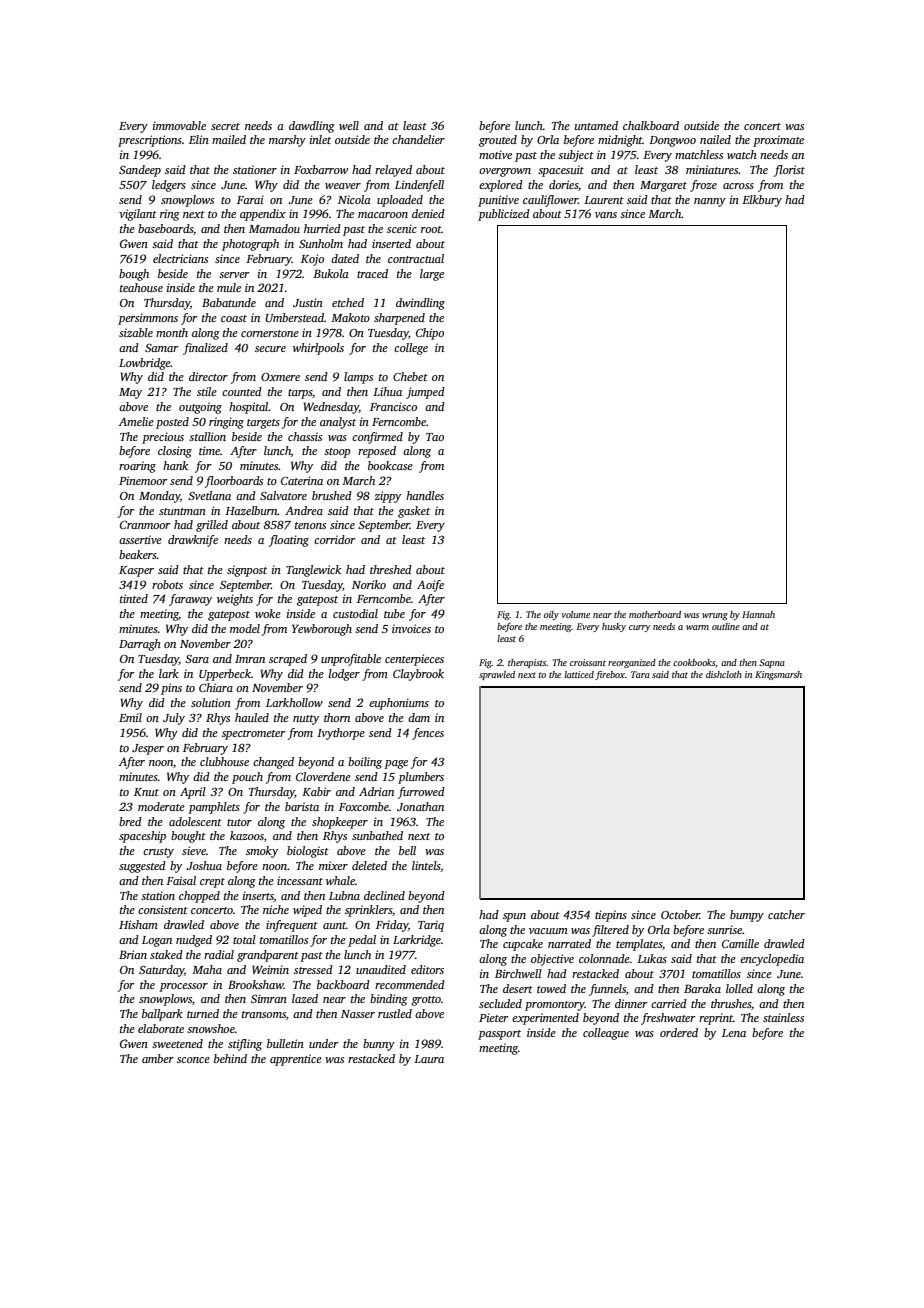 The width and height of the screenshot is (924, 1308). What do you see at coordinates (419, 717) in the screenshot?
I see `dam` at bounding box center [419, 717].
